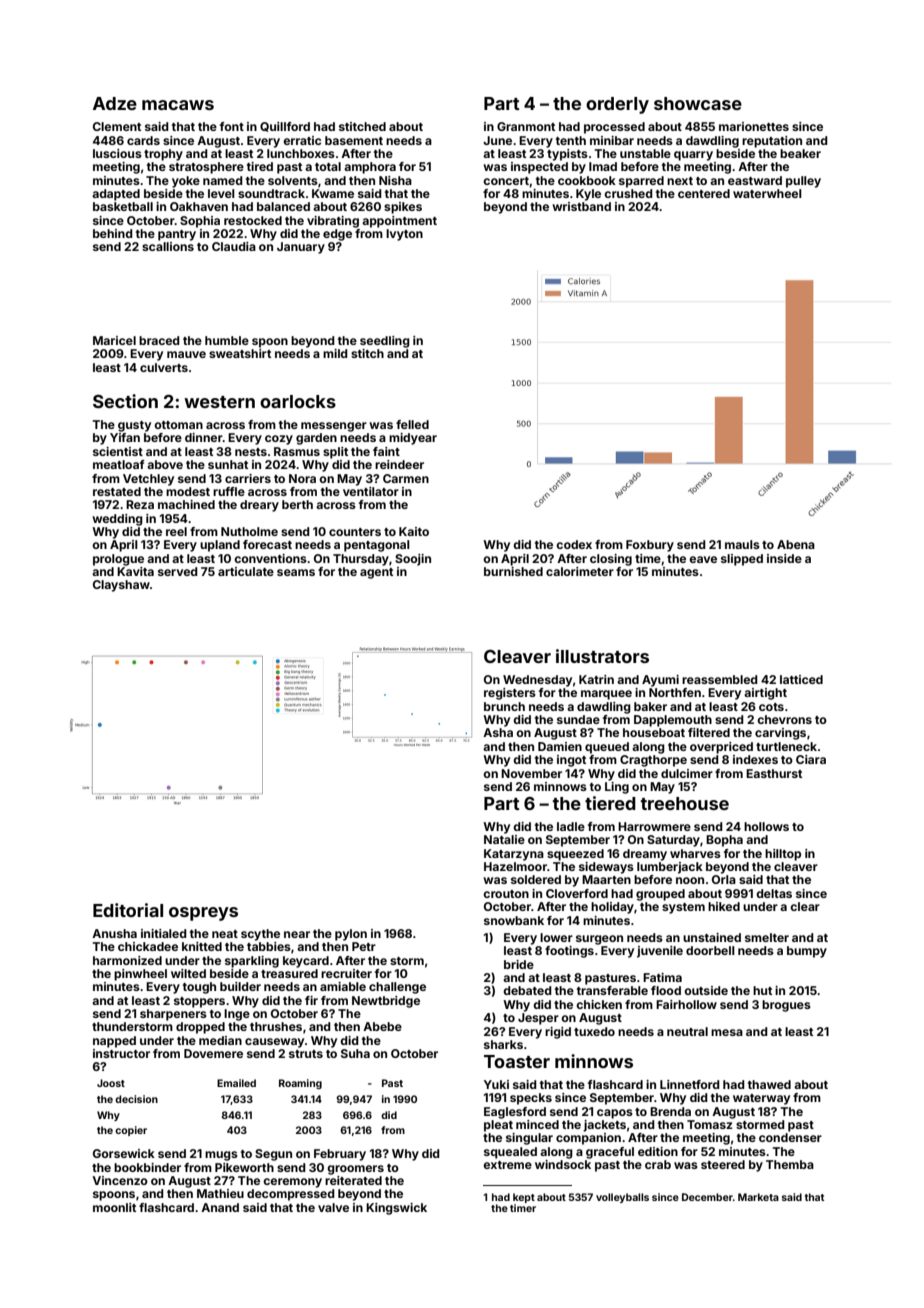  I want to click on Orla, so click(724, 879).
